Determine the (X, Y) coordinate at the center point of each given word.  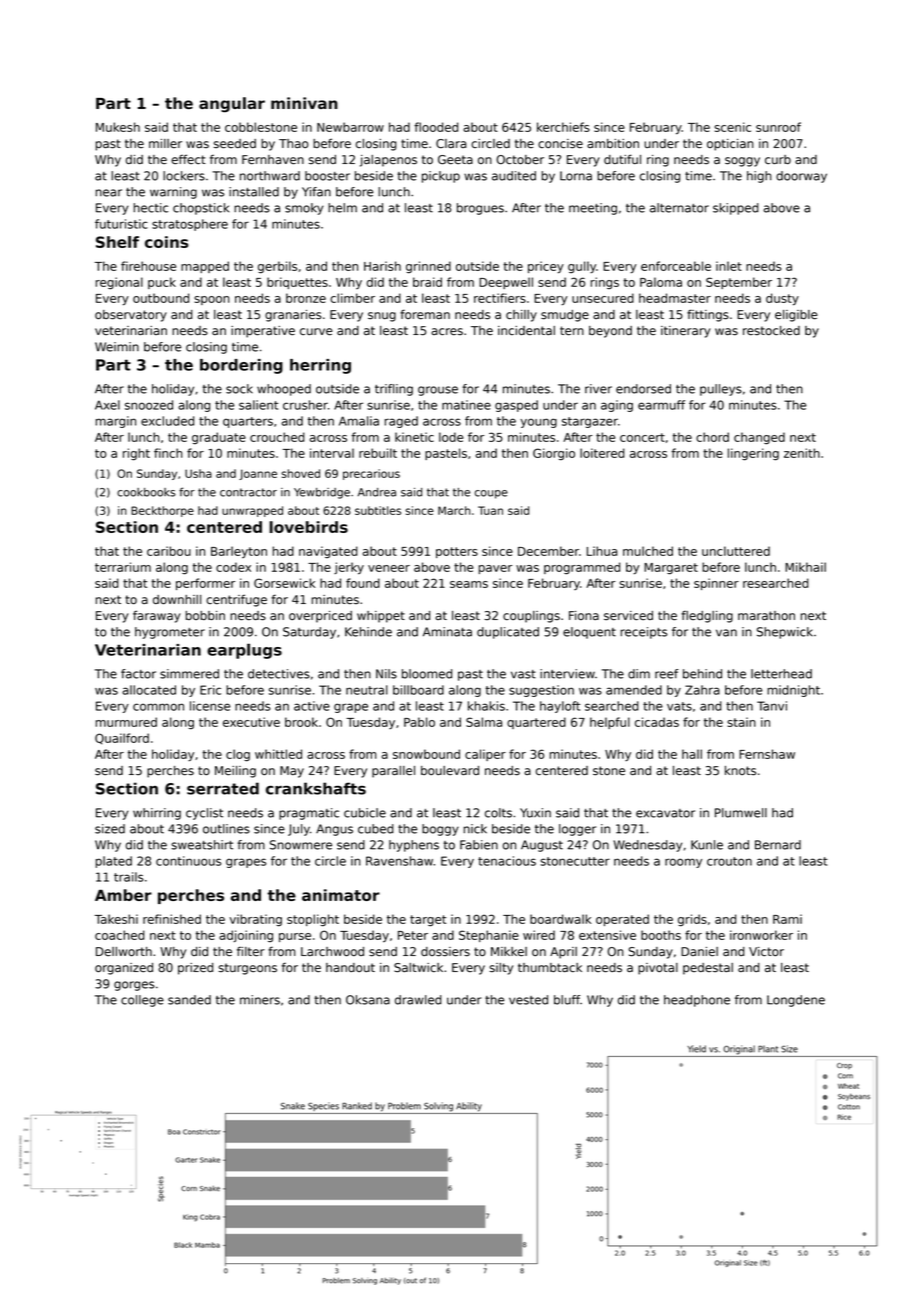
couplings (531, 617)
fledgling (707, 616)
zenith (802, 453)
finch (168, 453)
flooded (436, 127)
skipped (736, 209)
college (142, 1001)
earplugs (244, 651)
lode (451, 437)
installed (254, 192)
